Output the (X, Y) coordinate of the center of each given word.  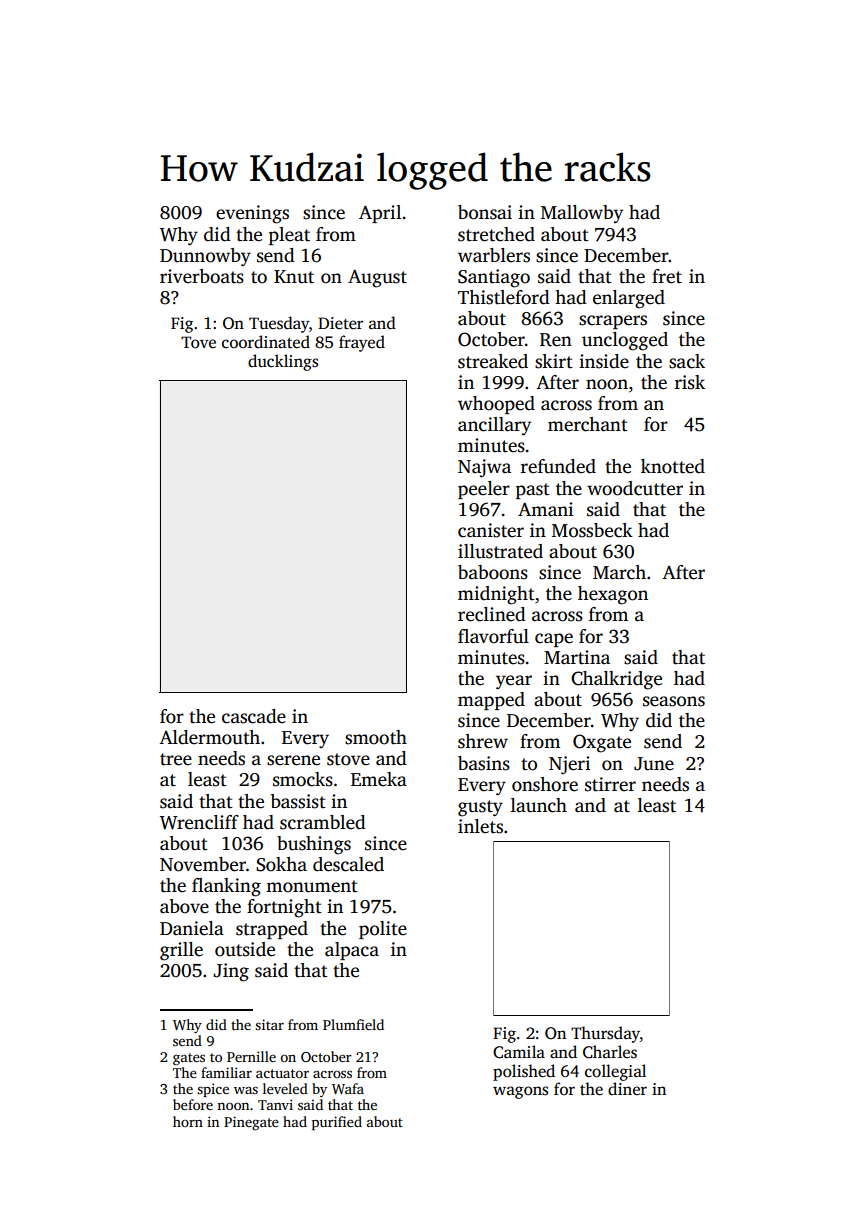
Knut (294, 277)
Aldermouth (209, 737)
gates (189, 1059)
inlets (480, 826)
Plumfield (353, 1024)
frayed (362, 343)
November (203, 864)
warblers (494, 255)
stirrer (610, 784)
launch (539, 805)
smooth (376, 737)
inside (604, 361)
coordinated (266, 342)
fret (667, 276)
